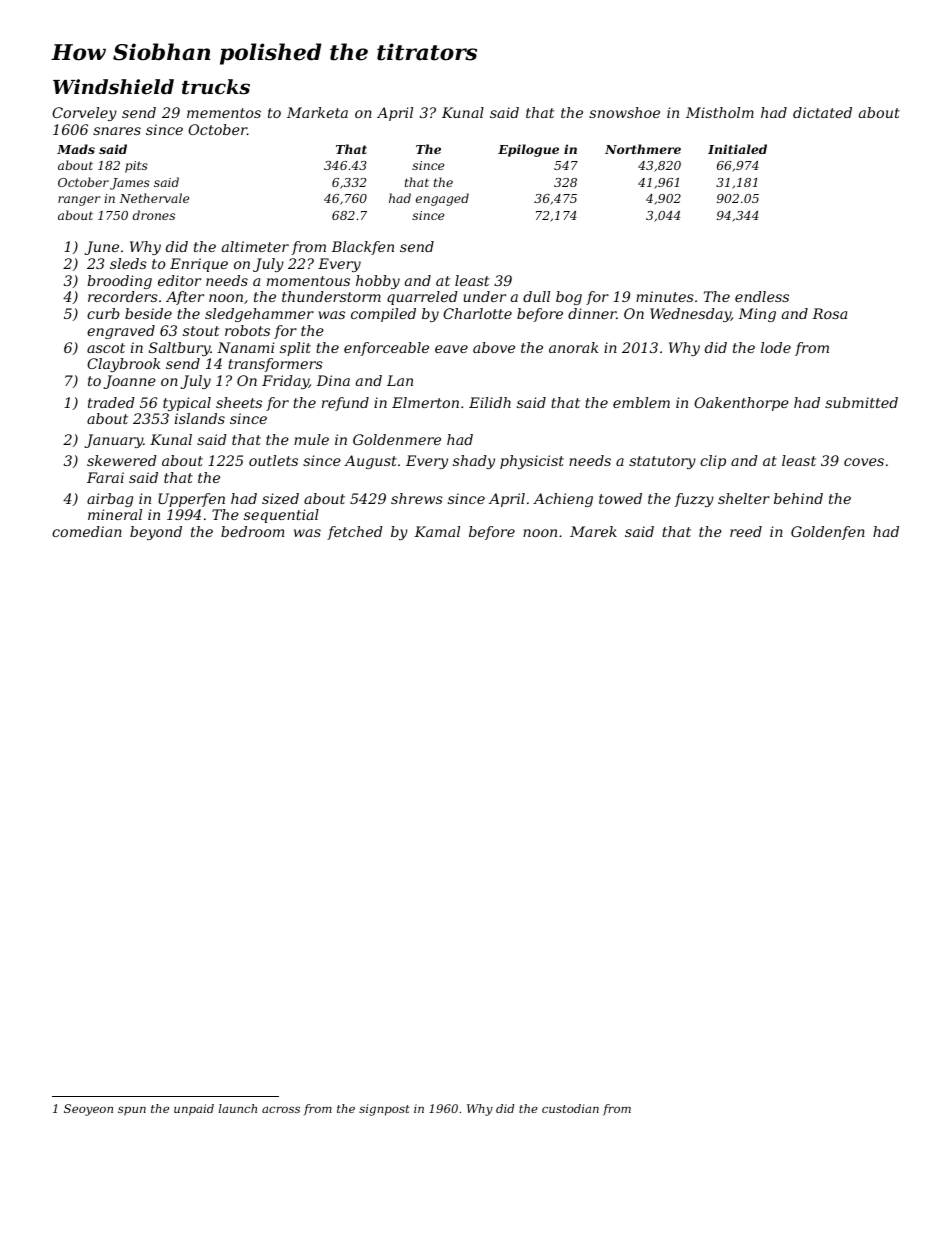  Describe the element at coordinates (384, 1110) in the page. I see `signpost` at that location.
